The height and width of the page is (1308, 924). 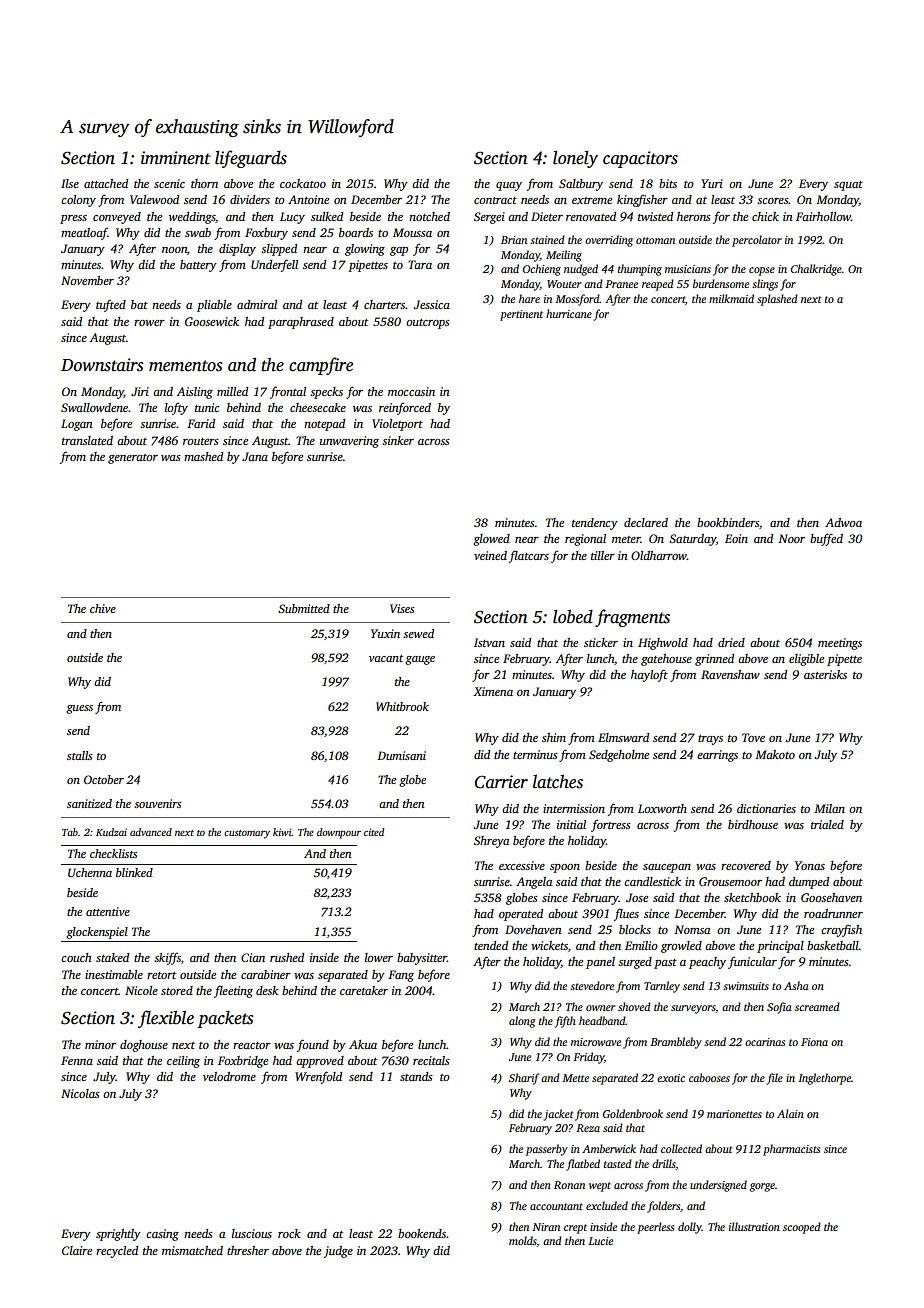 I want to click on dividers, so click(x=250, y=199).
